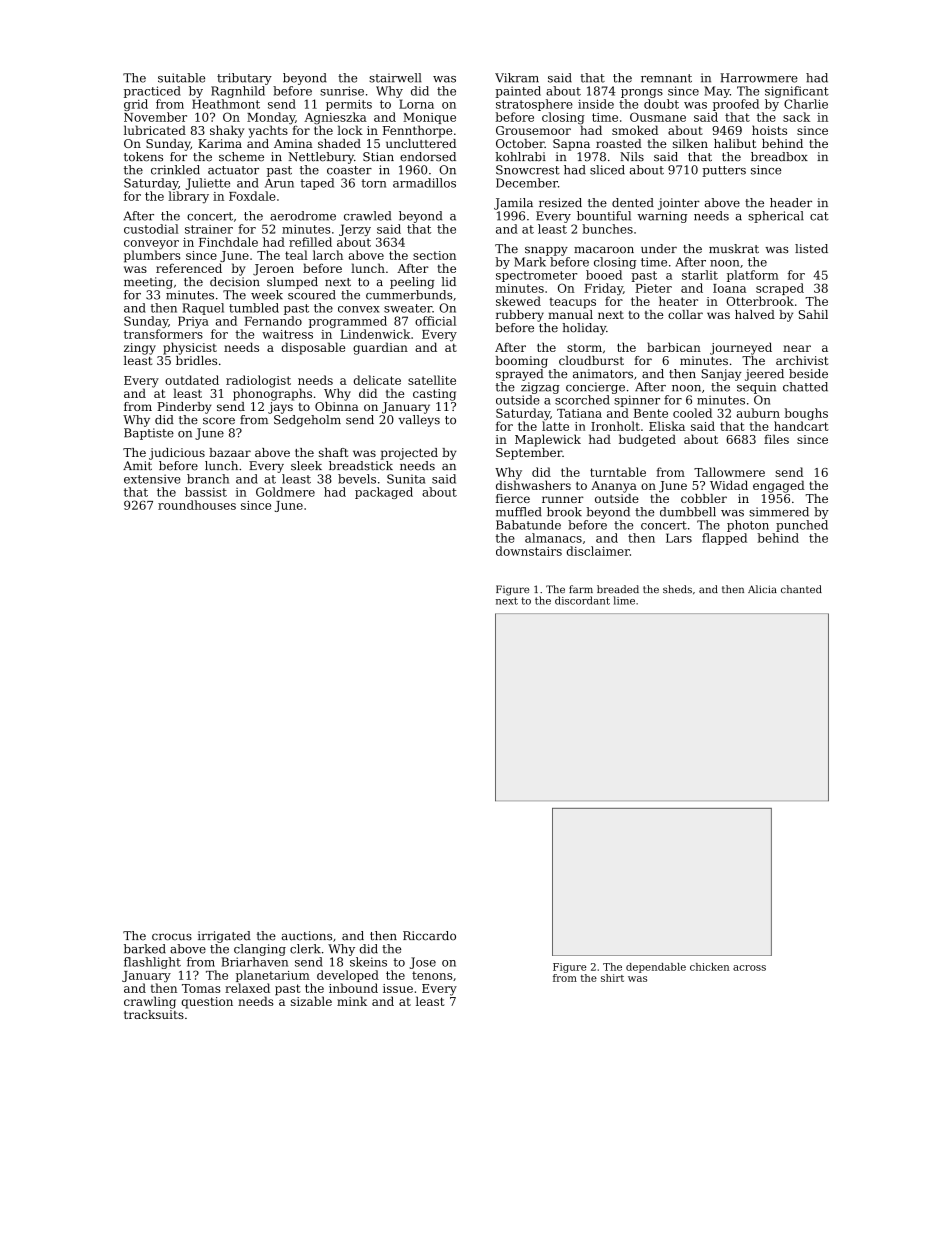 This screenshot has height=1233, width=952. What do you see at coordinates (690, 143) in the screenshot?
I see `silken` at bounding box center [690, 143].
